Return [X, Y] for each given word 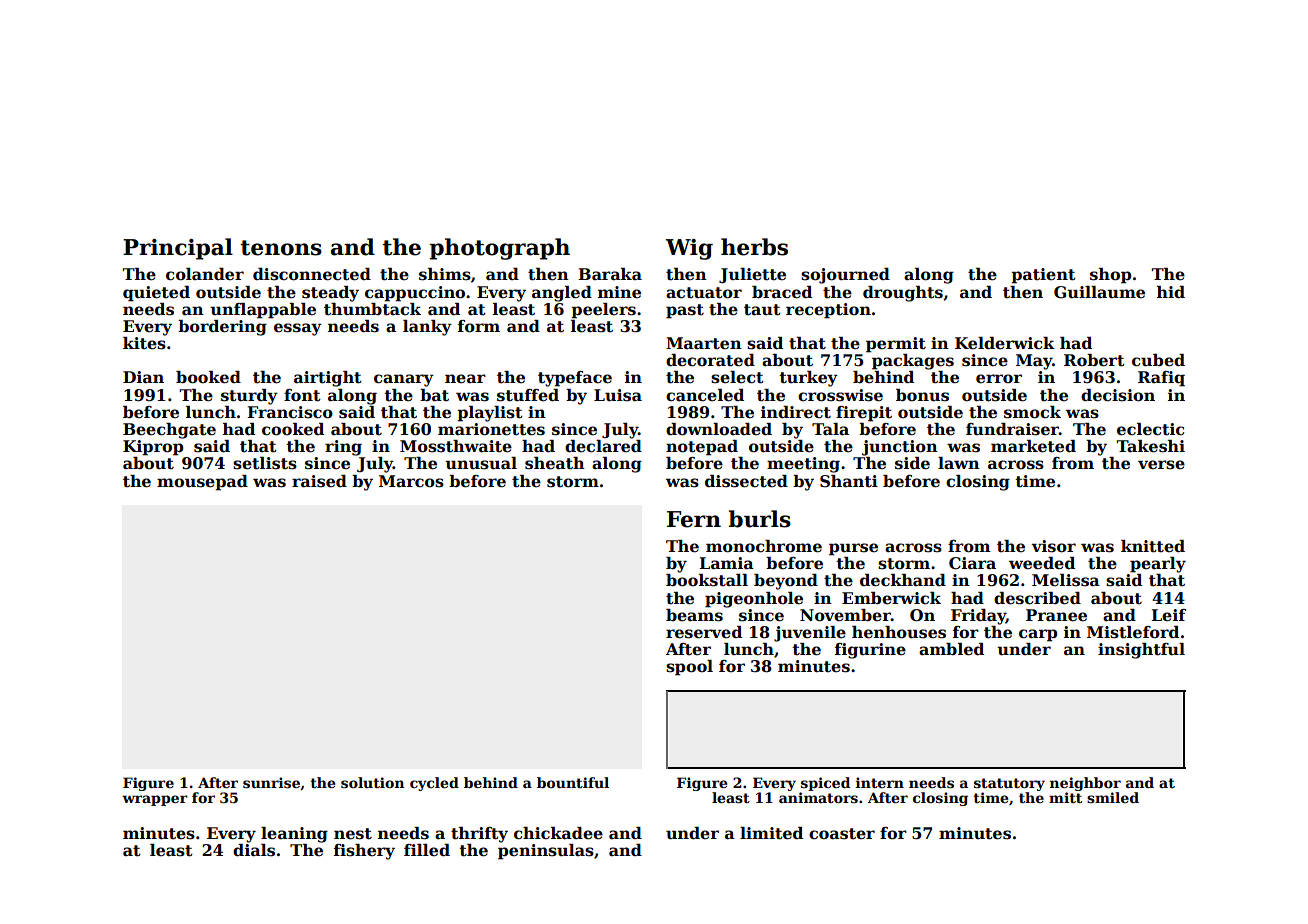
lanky [427, 328]
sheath [555, 463]
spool [689, 668]
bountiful [573, 782]
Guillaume [1099, 292]
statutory [1009, 784]
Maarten [704, 343]
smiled [1113, 797]
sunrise [271, 782]
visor [1053, 546]
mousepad [202, 483]
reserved [704, 632]
